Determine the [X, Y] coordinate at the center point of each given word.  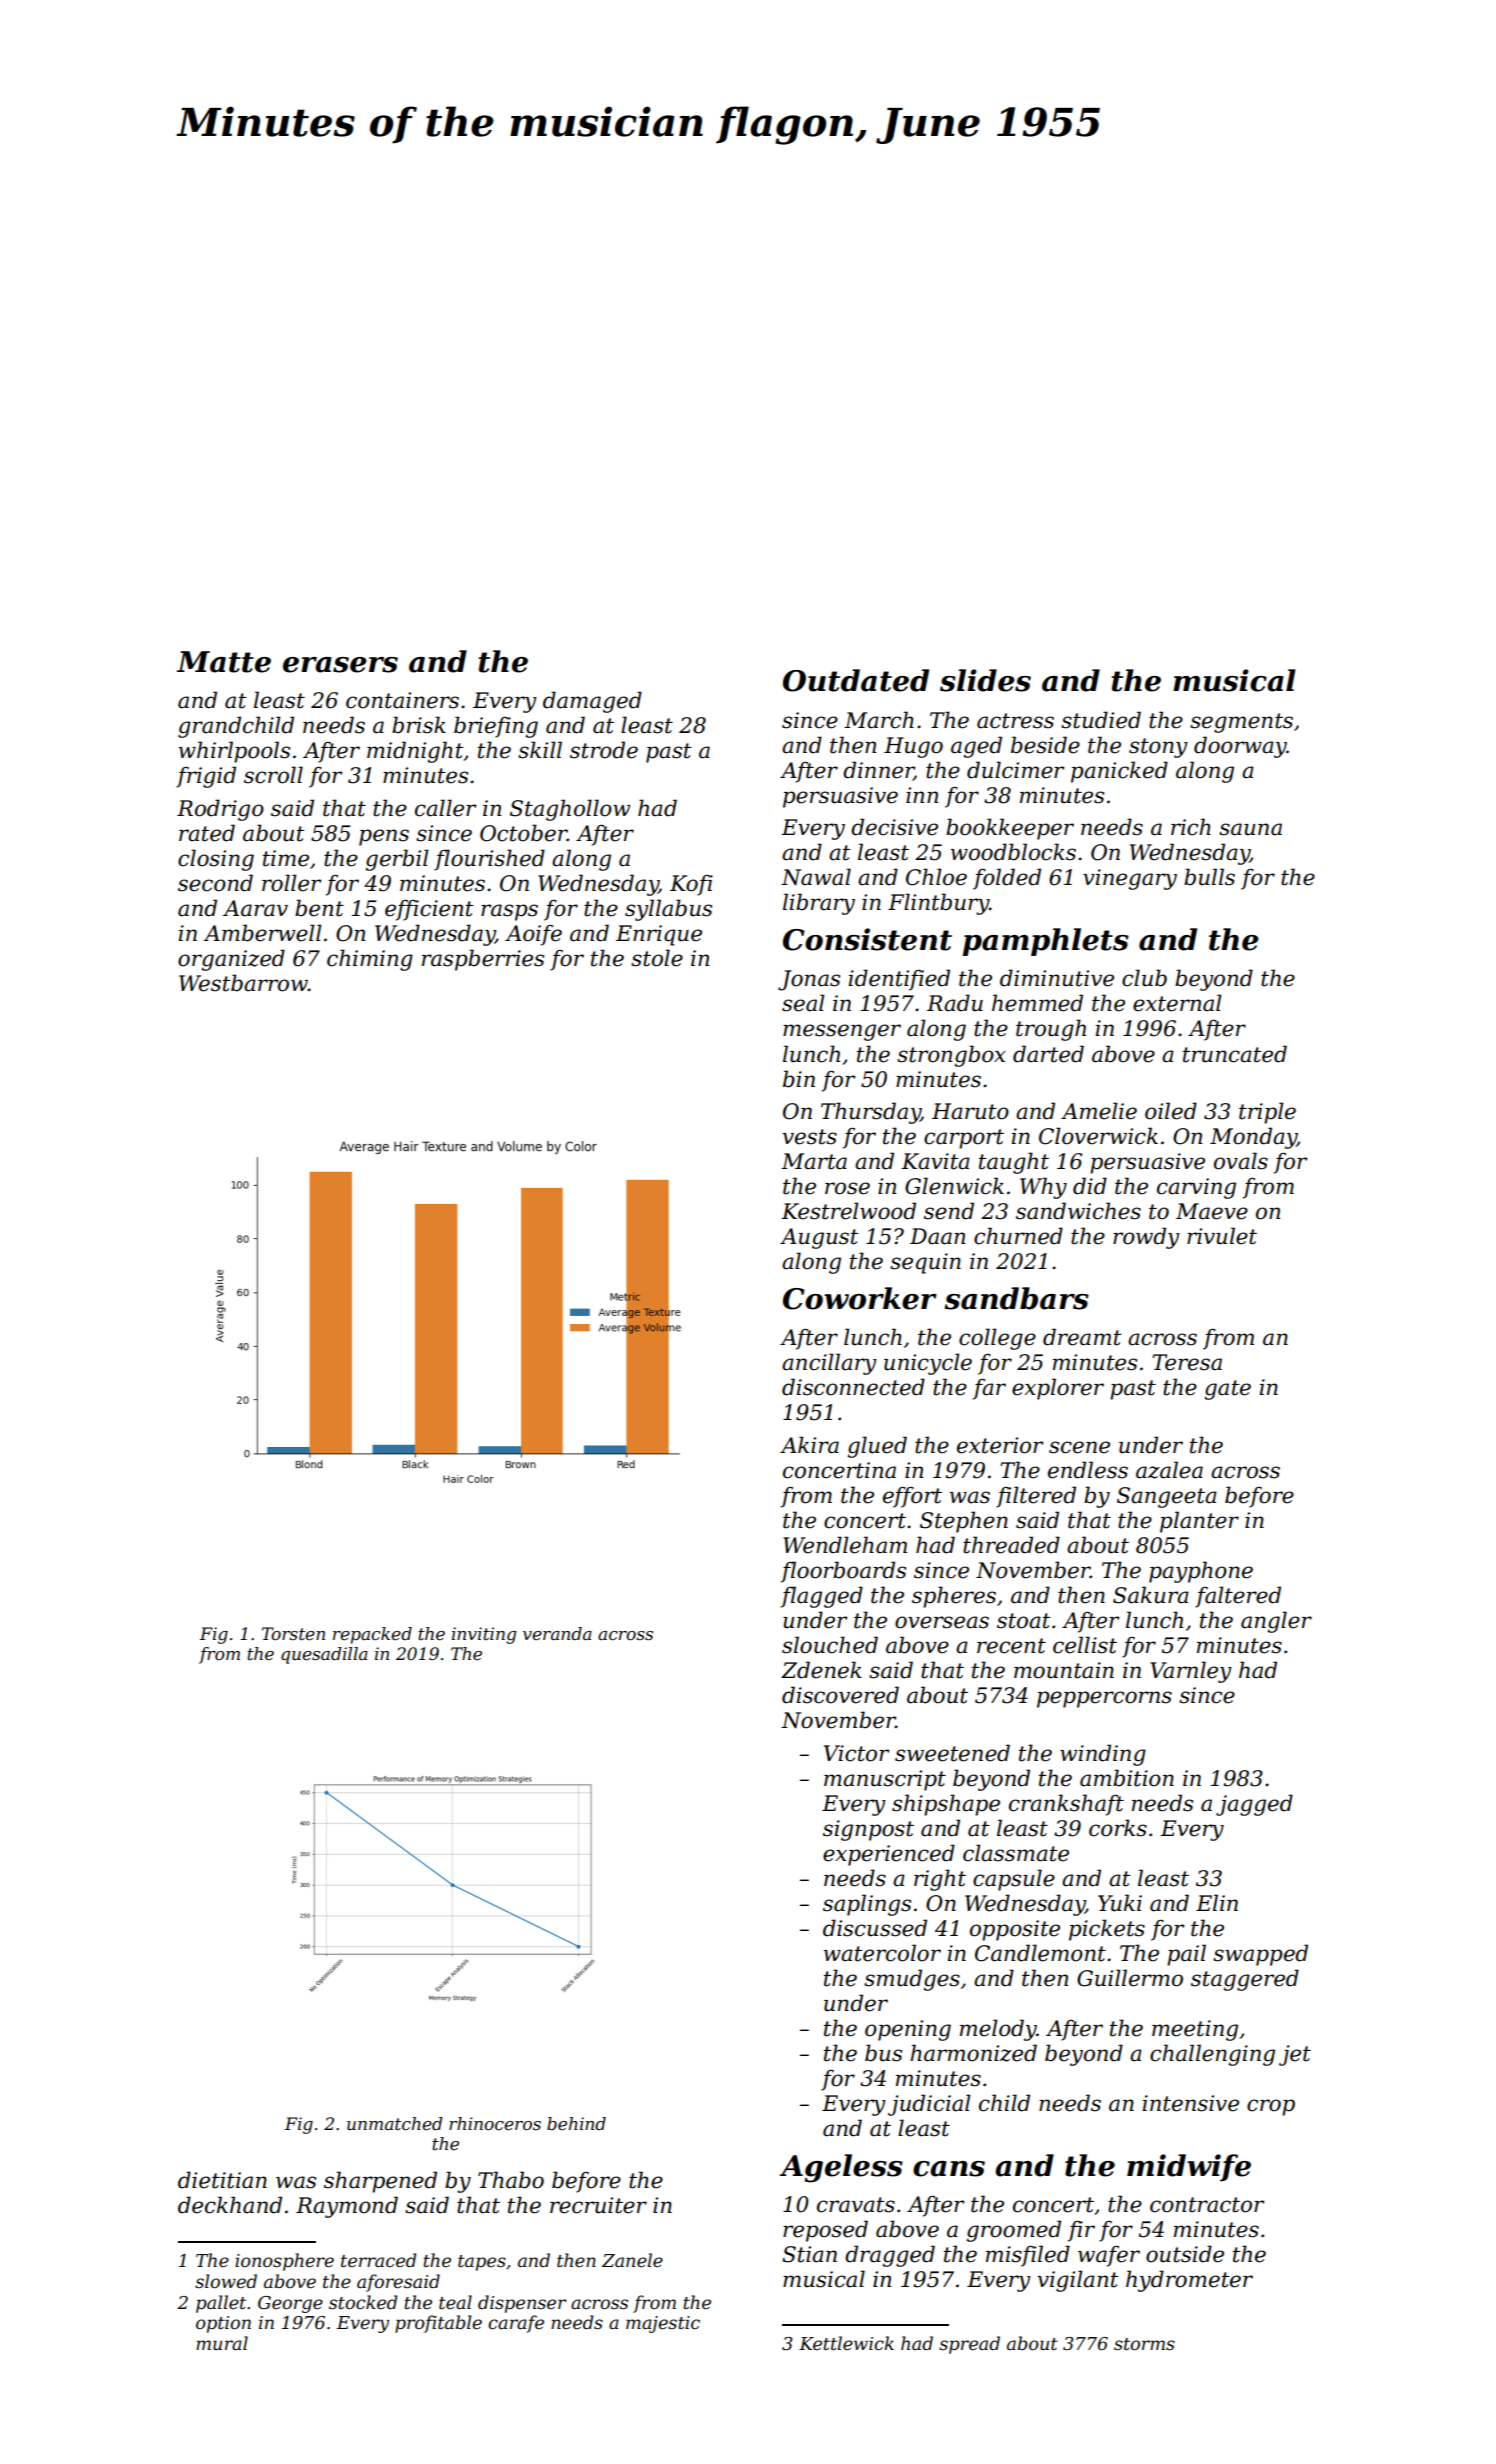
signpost [868, 1830]
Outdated [856, 680]
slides [985, 680]
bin [799, 1079]
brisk [419, 725]
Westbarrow [243, 983]
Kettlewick [846, 2343]
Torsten [293, 1634]
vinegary [1130, 879]
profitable [438, 2324]
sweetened [952, 1753]
